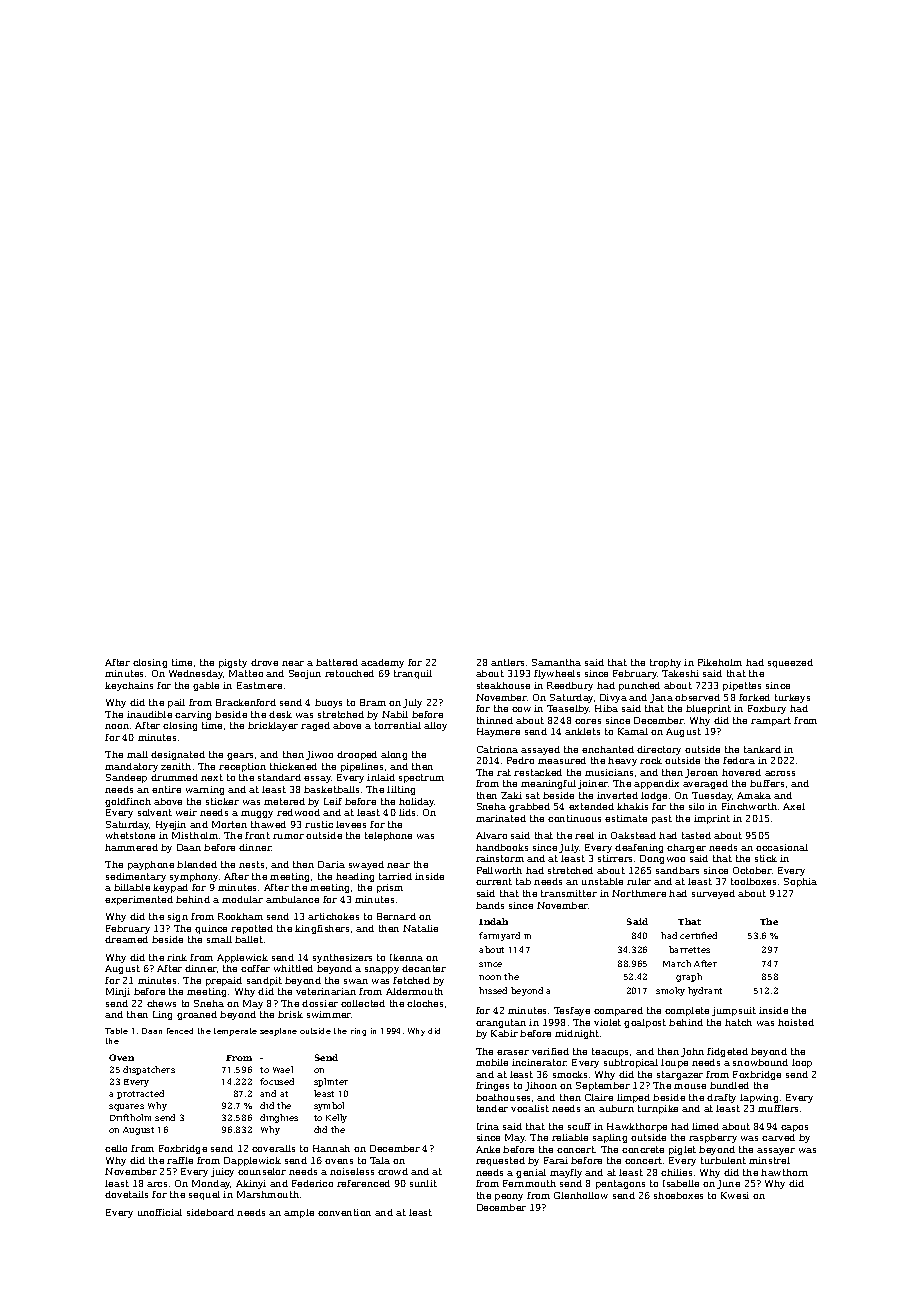 The image size is (924, 1308). Describe the element at coordinates (499, 936) in the document. I see `farmyard` at that location.
